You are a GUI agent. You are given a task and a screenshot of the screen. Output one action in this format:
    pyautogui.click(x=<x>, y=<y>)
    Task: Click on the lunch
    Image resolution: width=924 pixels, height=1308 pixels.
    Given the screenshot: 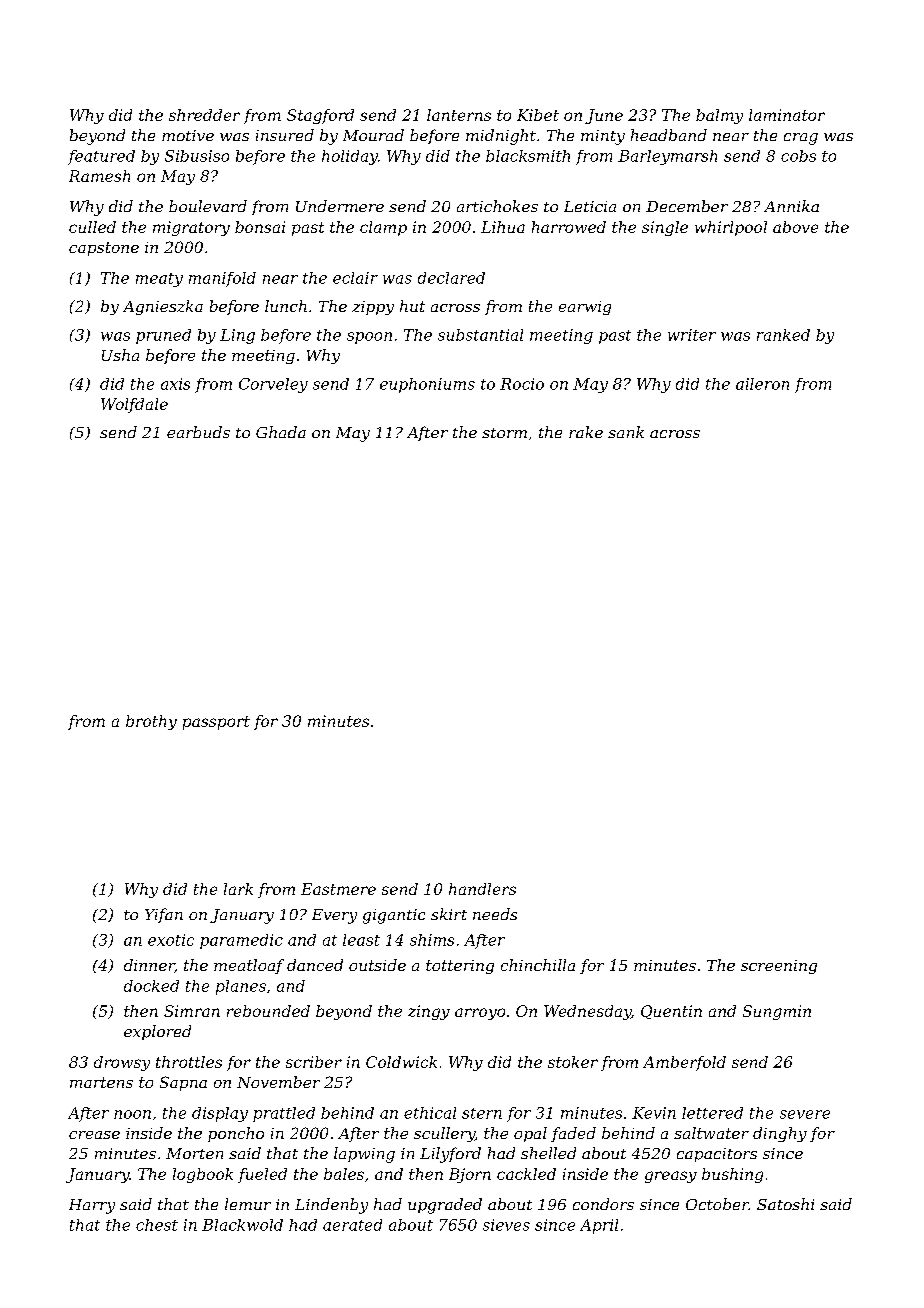 What is the action you would take?
    pyautogui.click(x=286, y=306)
